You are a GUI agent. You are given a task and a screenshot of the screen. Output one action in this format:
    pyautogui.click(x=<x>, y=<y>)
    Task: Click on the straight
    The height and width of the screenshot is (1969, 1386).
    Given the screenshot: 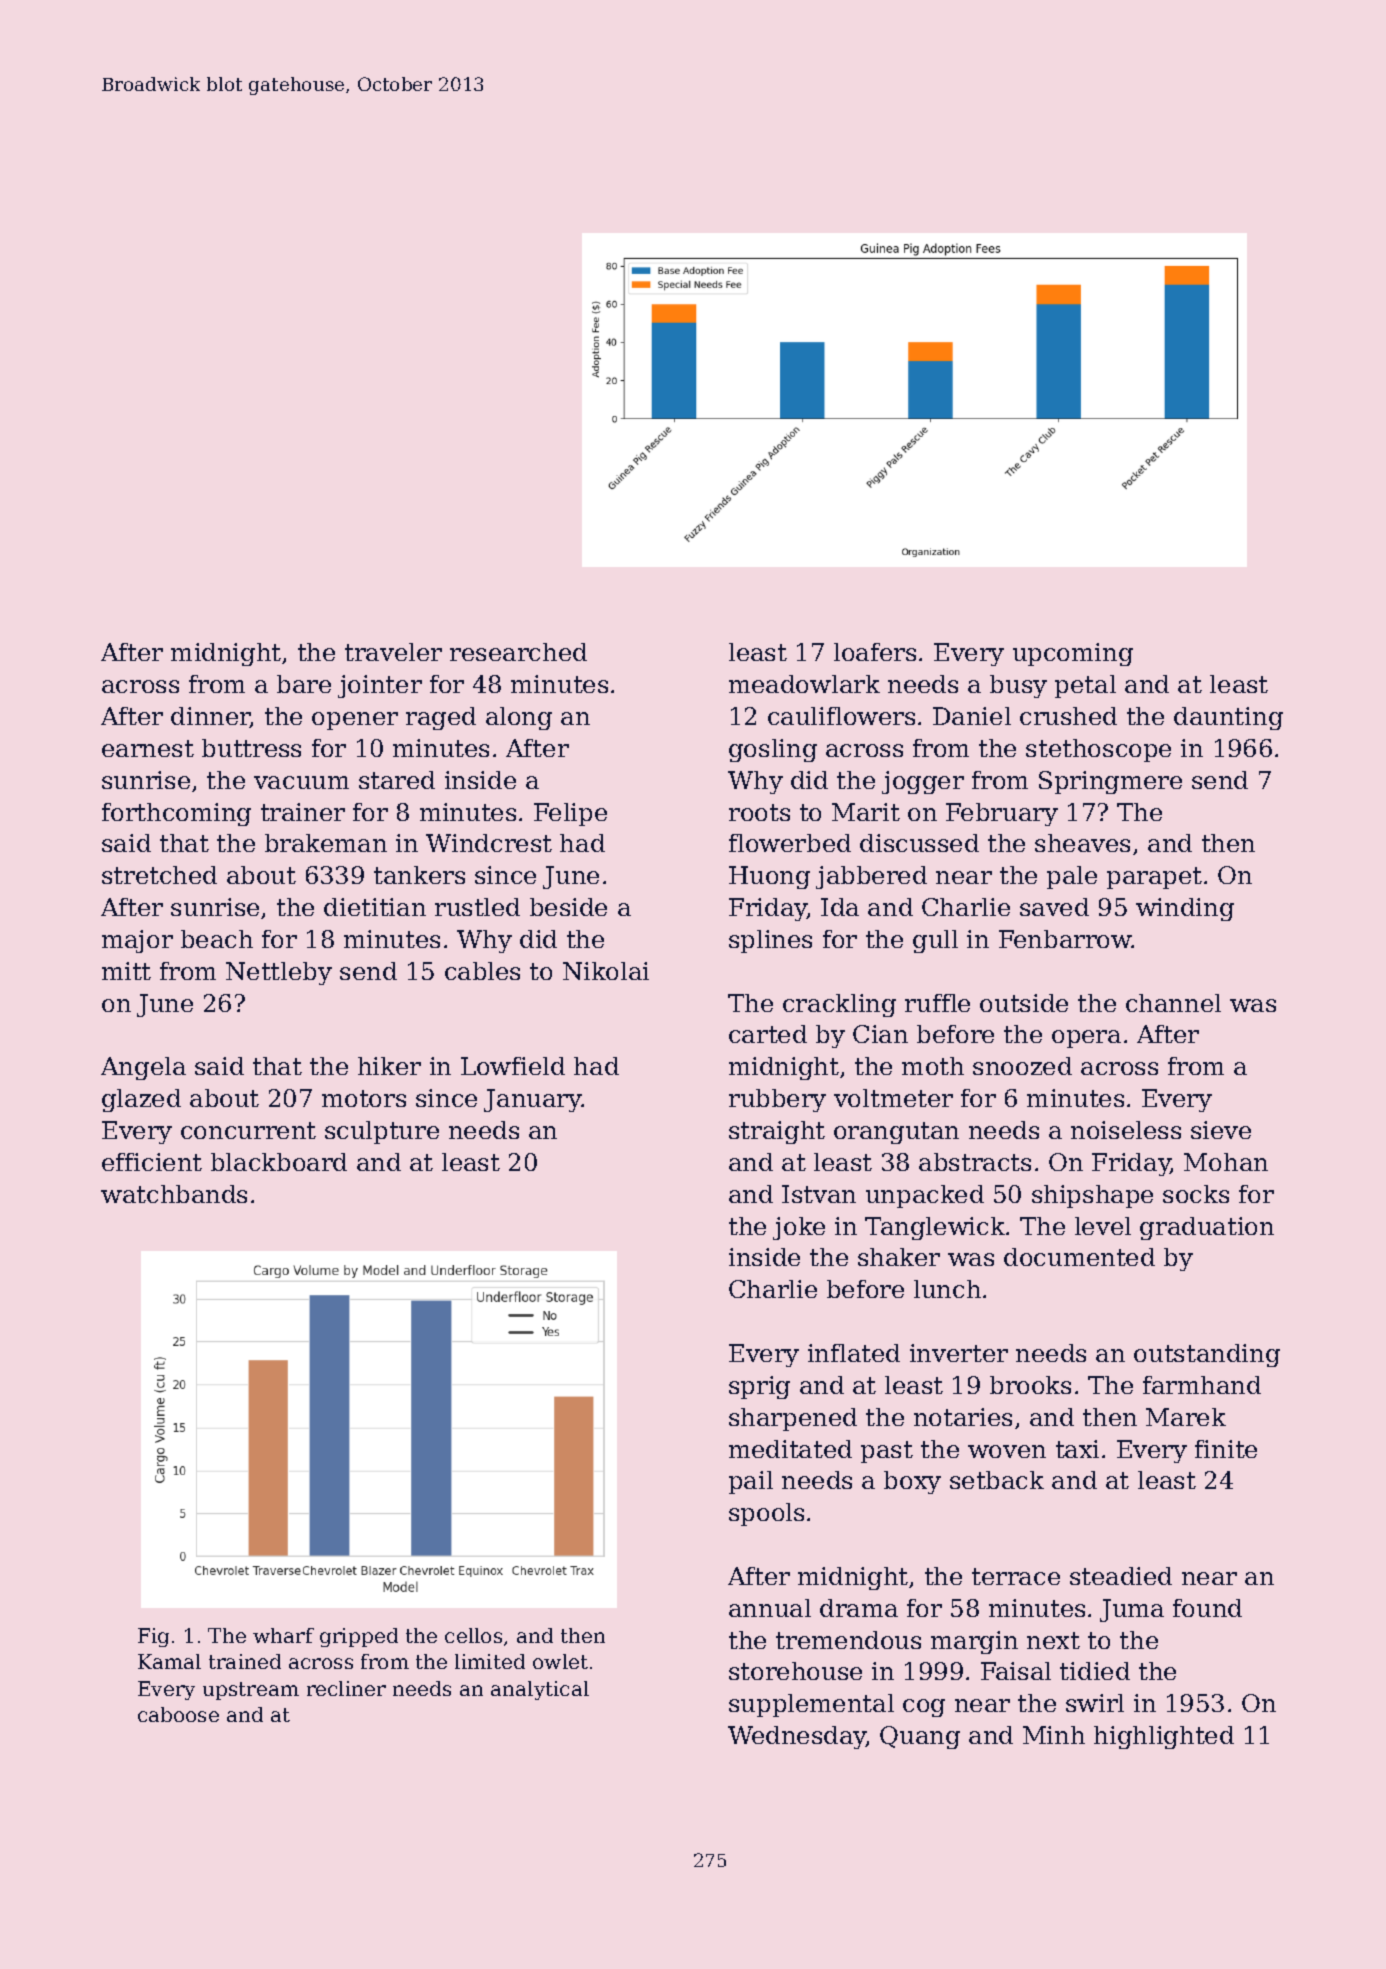 What is the action you would take?
    pyautogui.click(x=777, y=1132)
